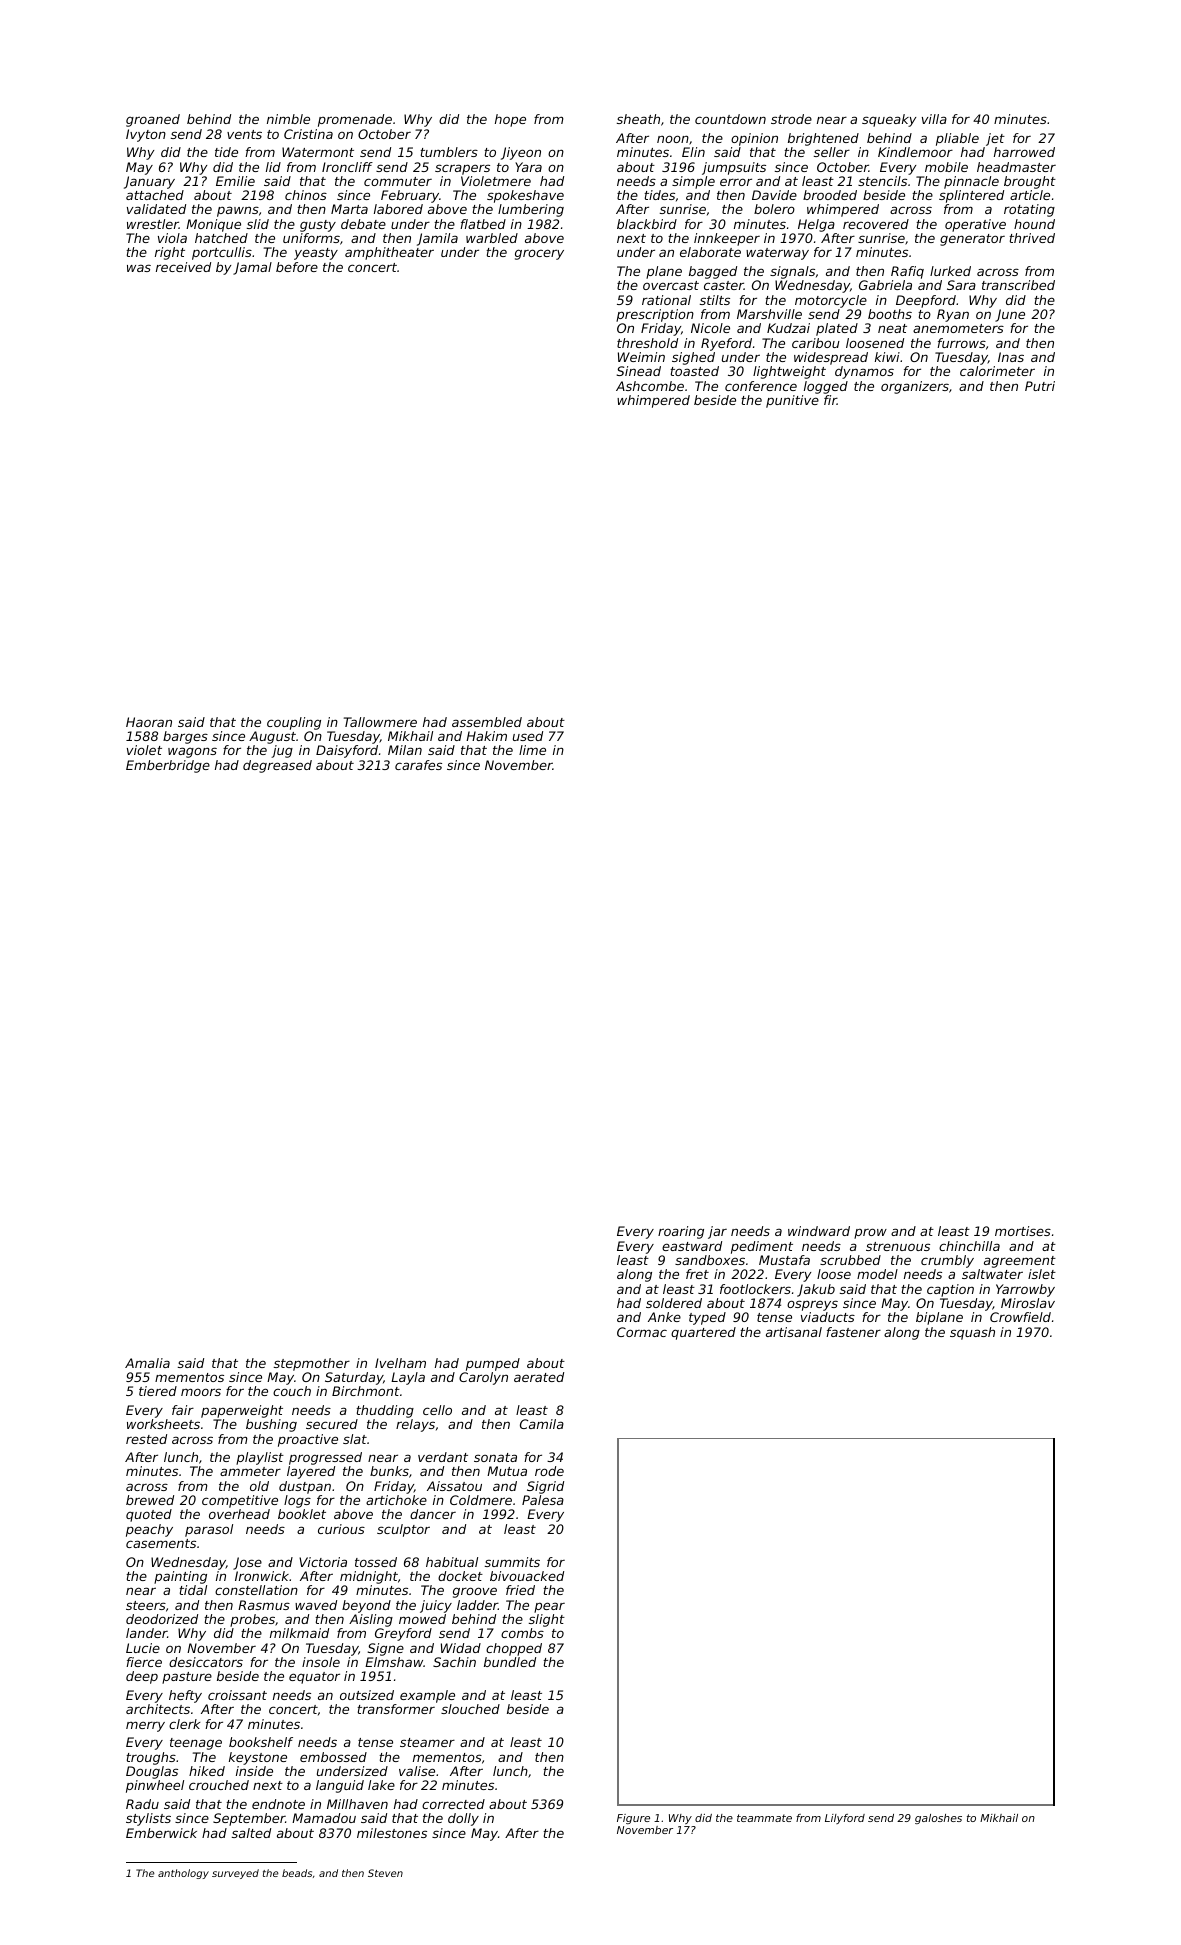  What do you see at coordinates (539, 254) in the image?
I see `grocery` at bounding box center [539, 254].
